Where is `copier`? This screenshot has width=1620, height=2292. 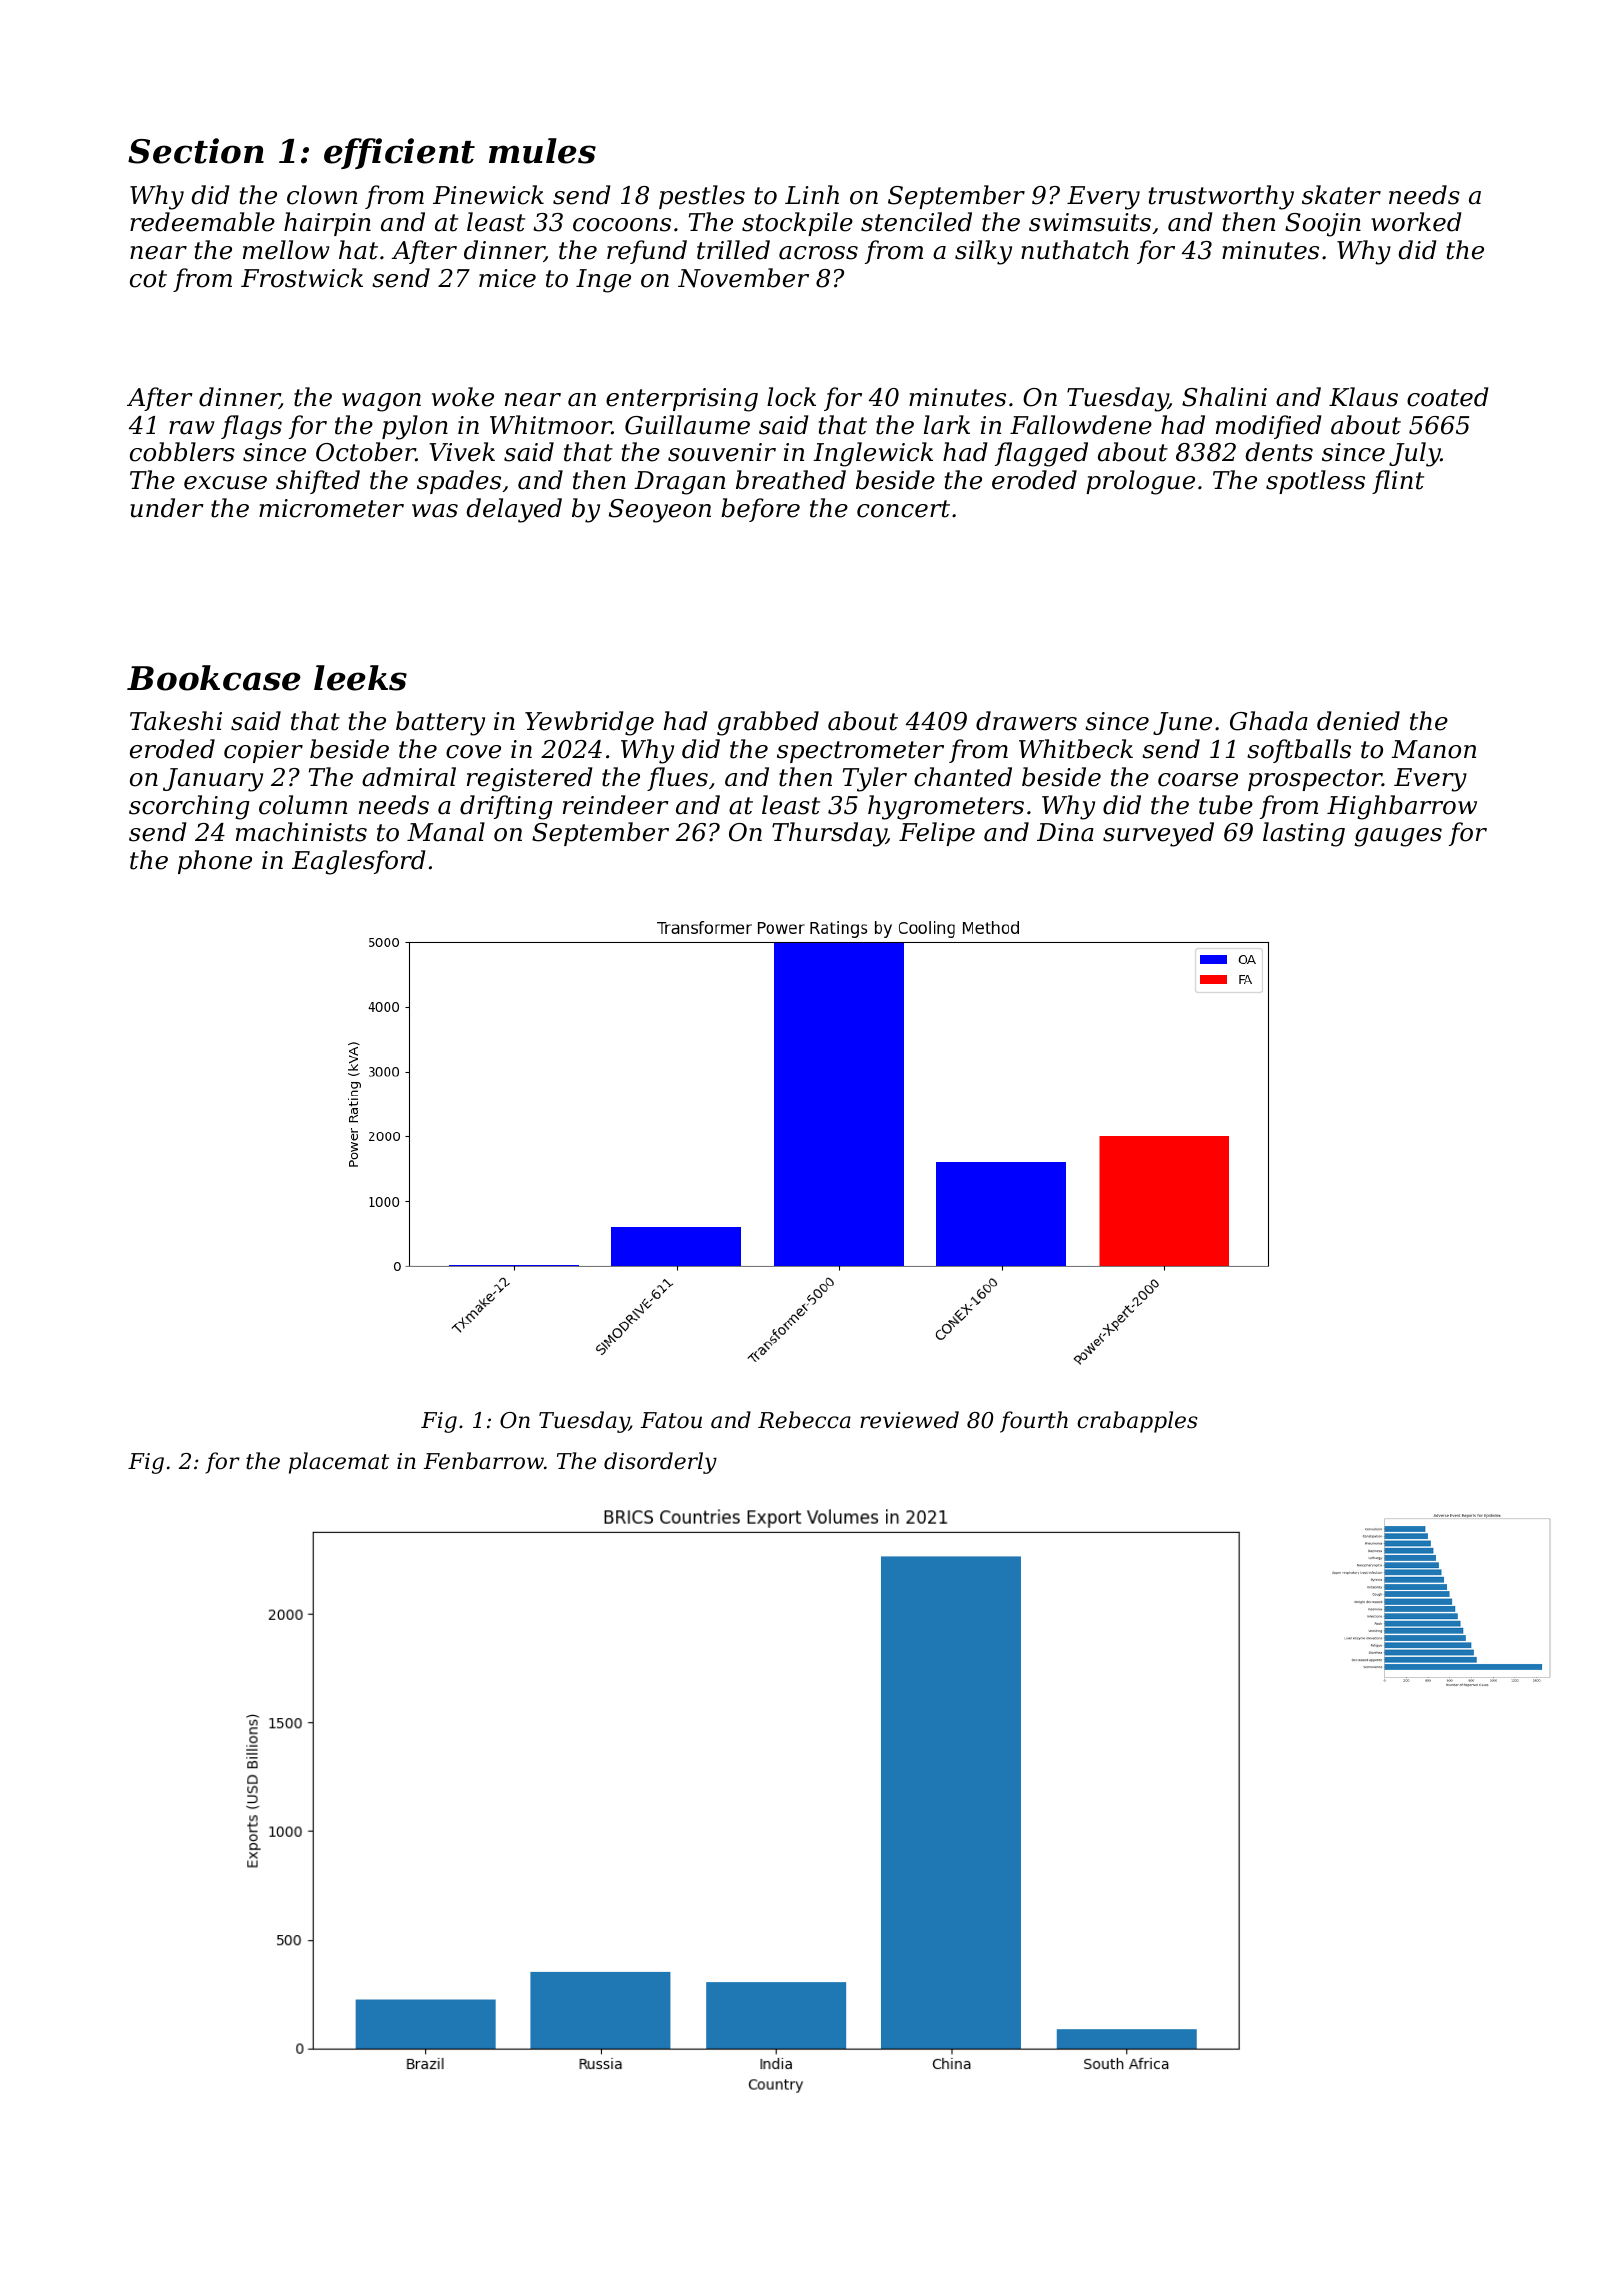
copier is located at coordinates (263, 751).
